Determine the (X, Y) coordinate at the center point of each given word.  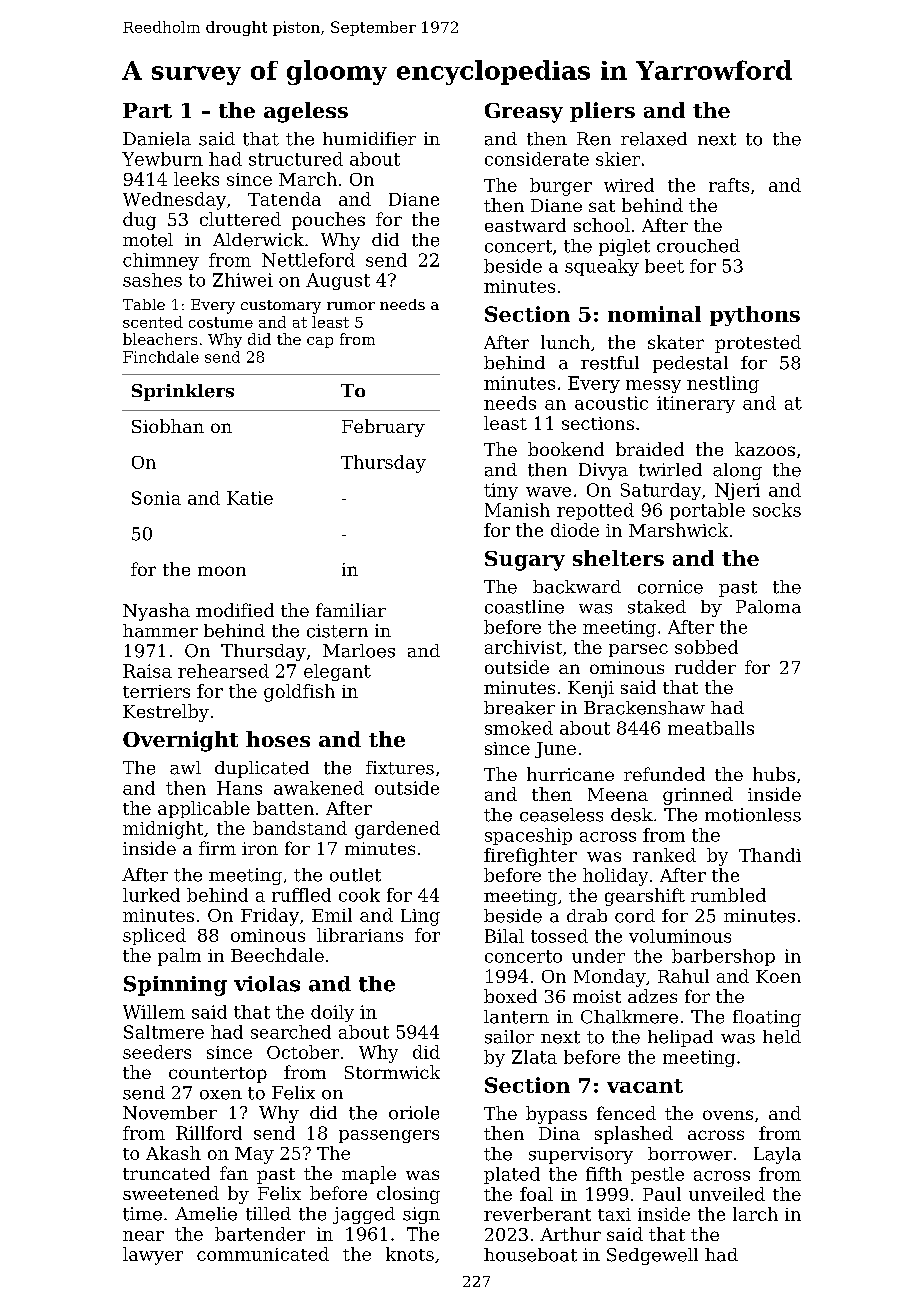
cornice (670, 587)
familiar (351, 610)
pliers (602, 112)
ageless (306, 112)
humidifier (369, 139)
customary (281, 307)
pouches (328, 221)
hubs (774, 774)
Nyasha (156, 612)
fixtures (400, 768)
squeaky (602, 267)
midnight (163, 830)
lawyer (153, 1256)
